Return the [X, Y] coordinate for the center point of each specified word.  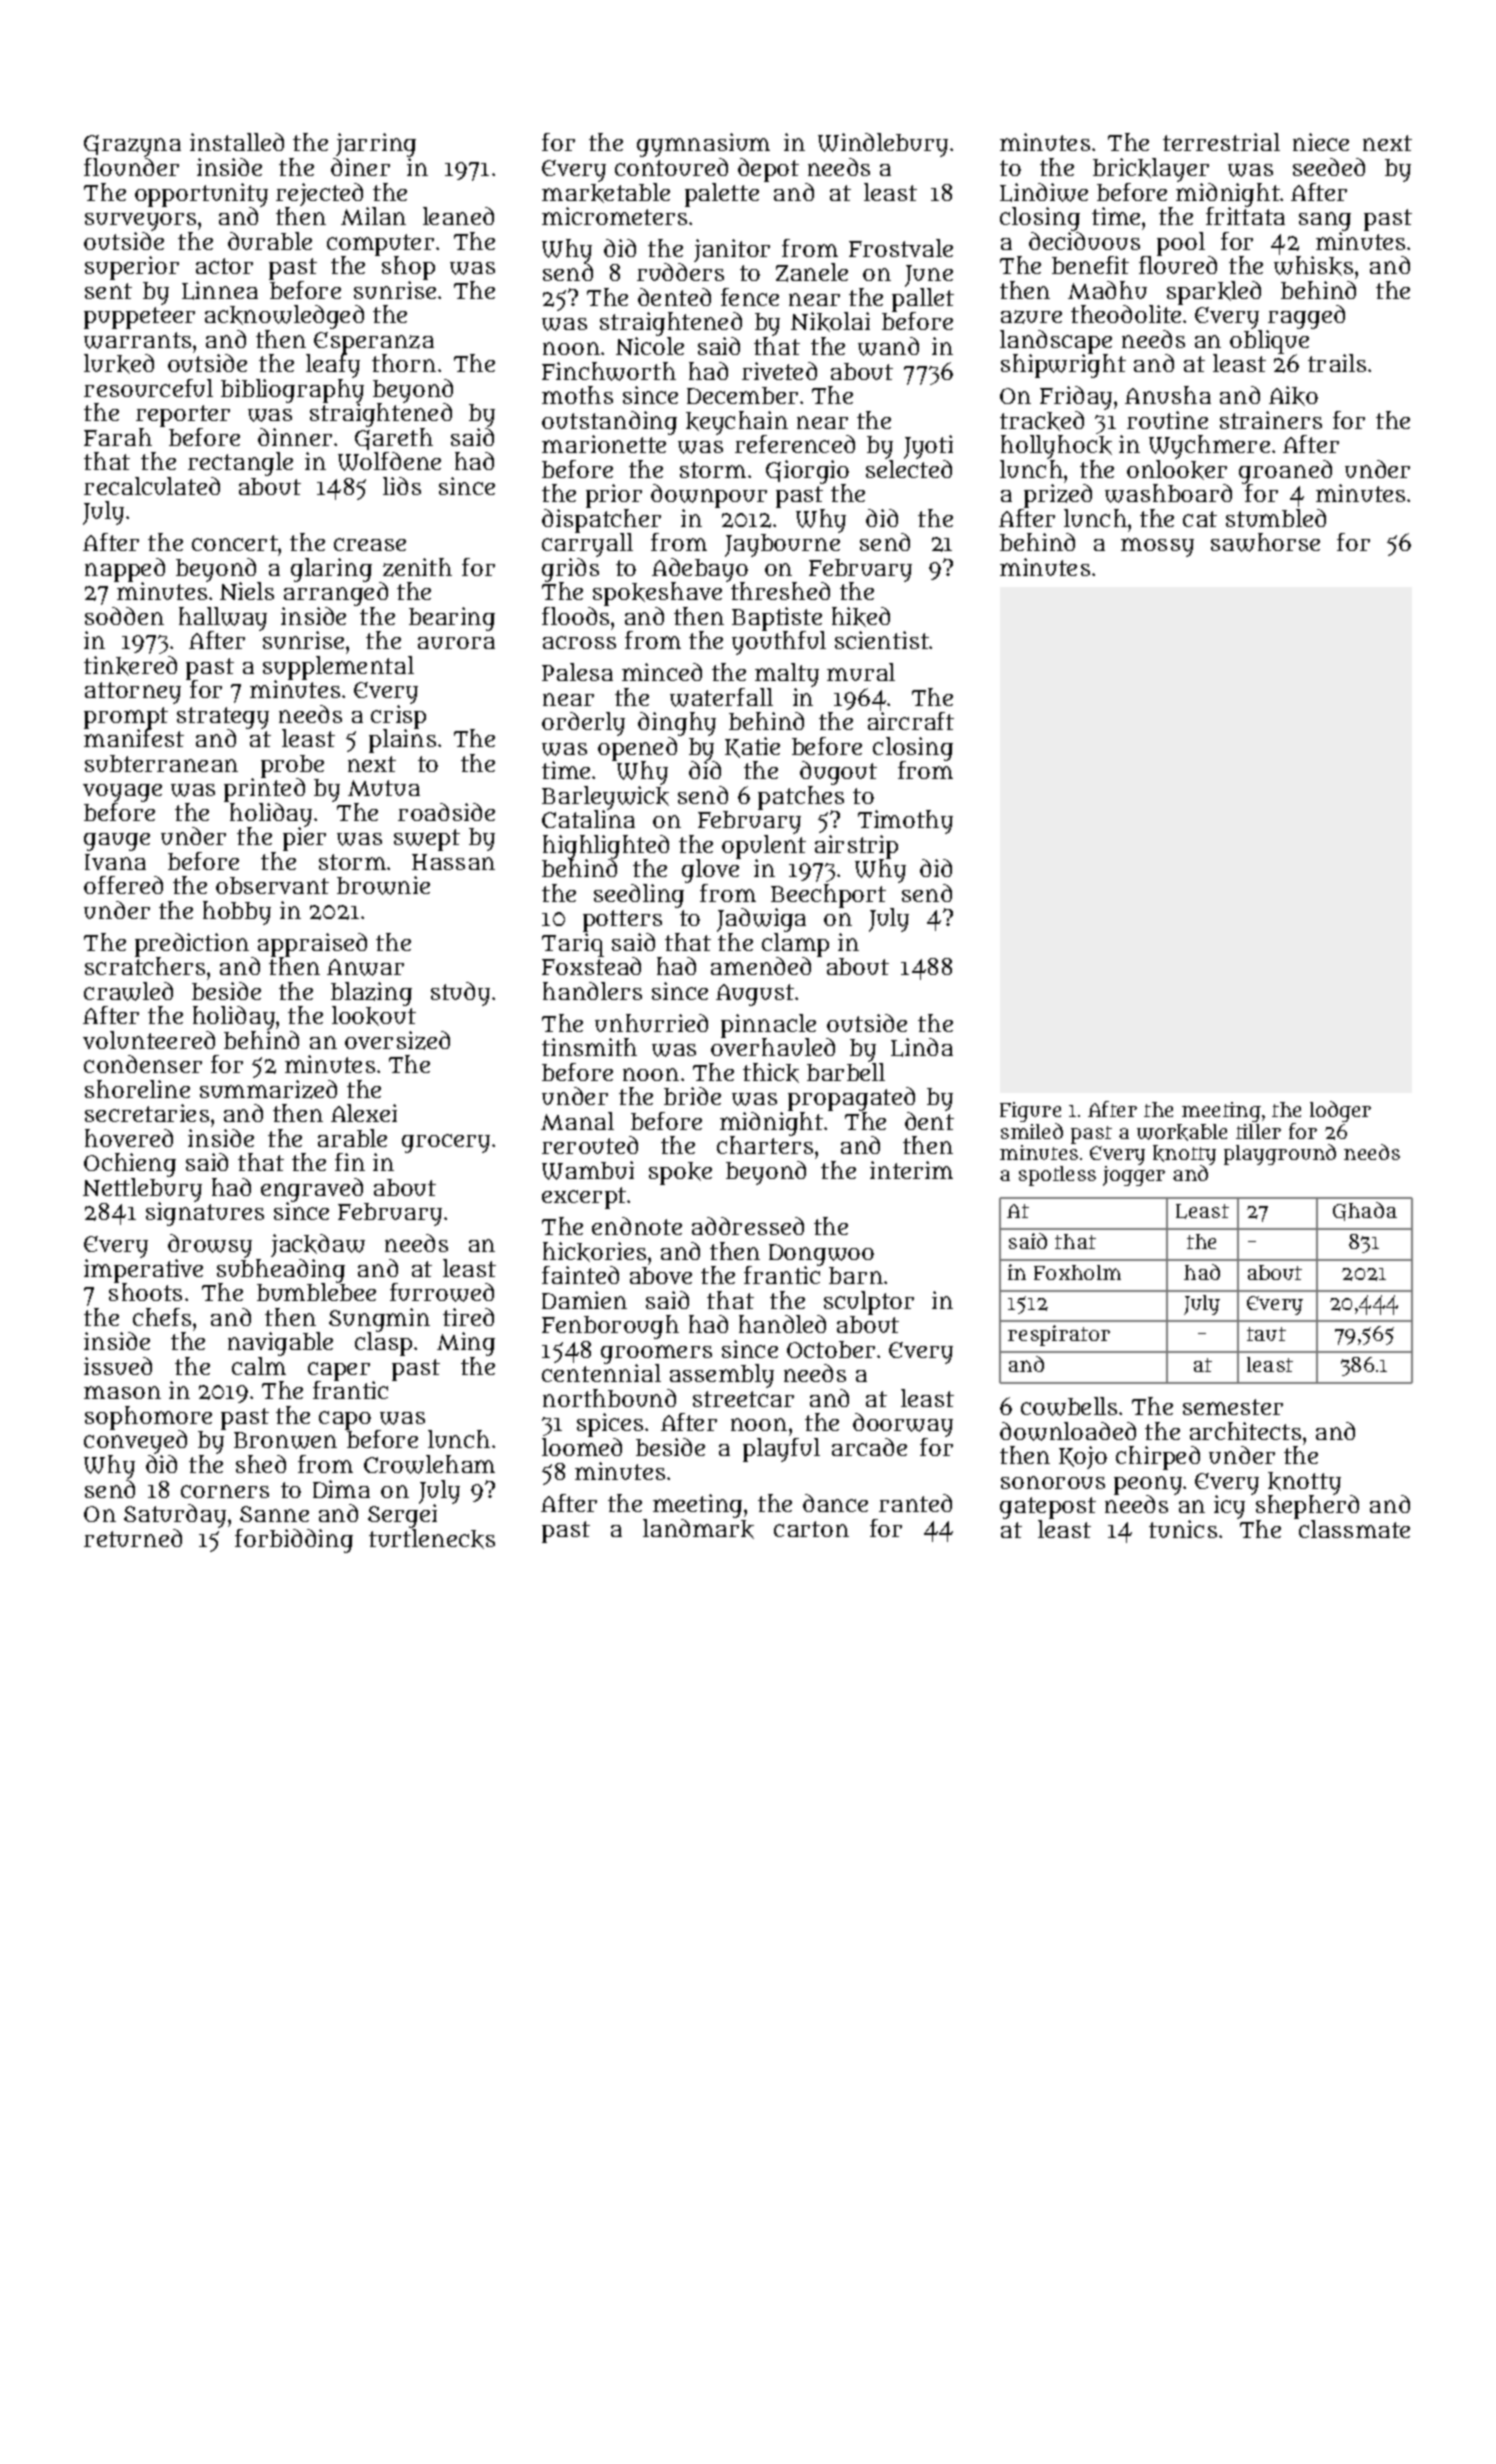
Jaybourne [782, 545]
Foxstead [591, 966]
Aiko [1293, 396]
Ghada [1365, 1211]
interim [911, 1170]
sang [1325, 221]
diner [360, 167]
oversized [397, 1040]
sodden [124, 616]
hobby [237, 913]
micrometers [614, 216]
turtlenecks [432, 1539]
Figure [1030, 1112]
